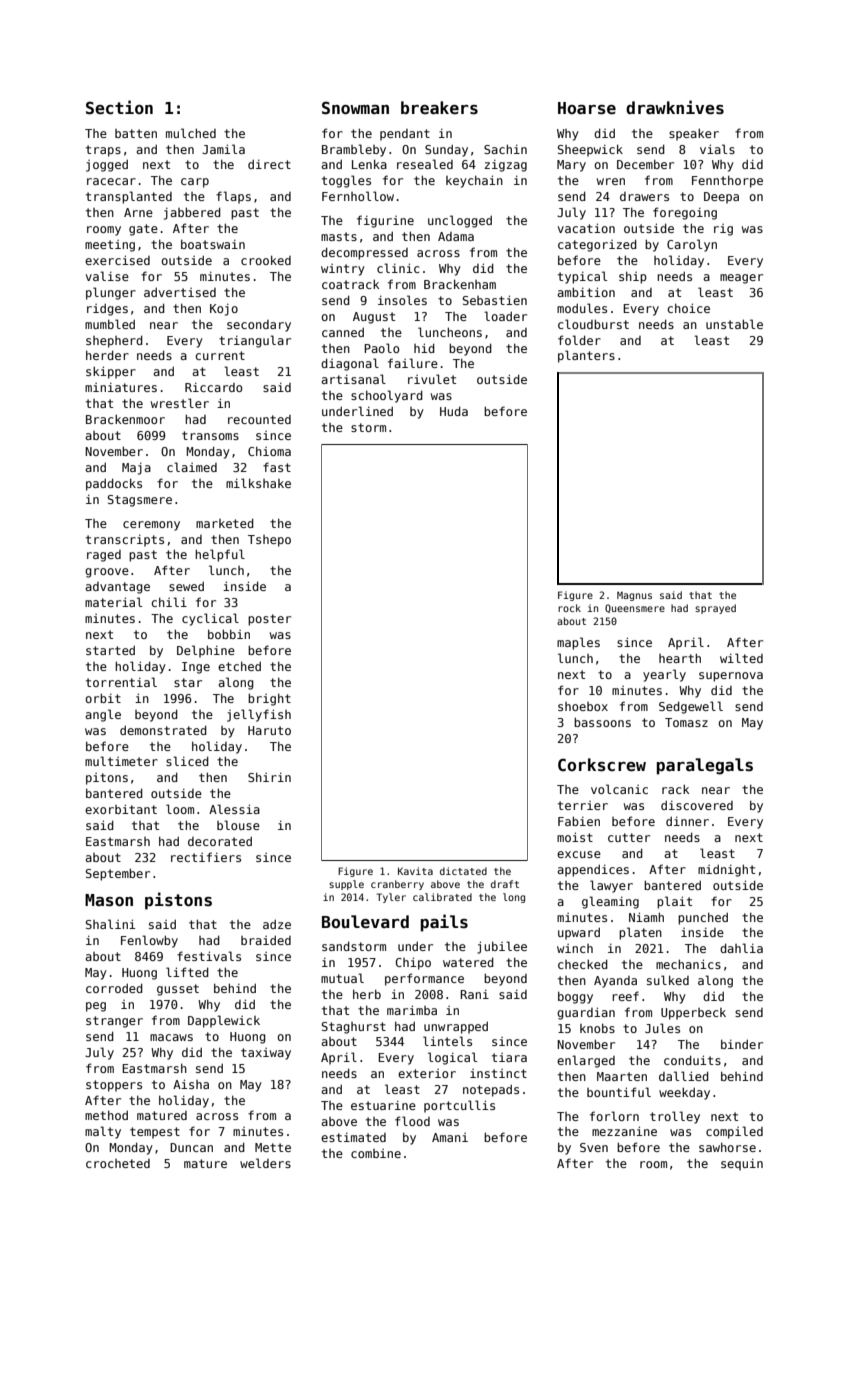  What do you see at coordinates (715, 609) in the screenshot?
I see `sprayed` at bounding box center [715, 609].
